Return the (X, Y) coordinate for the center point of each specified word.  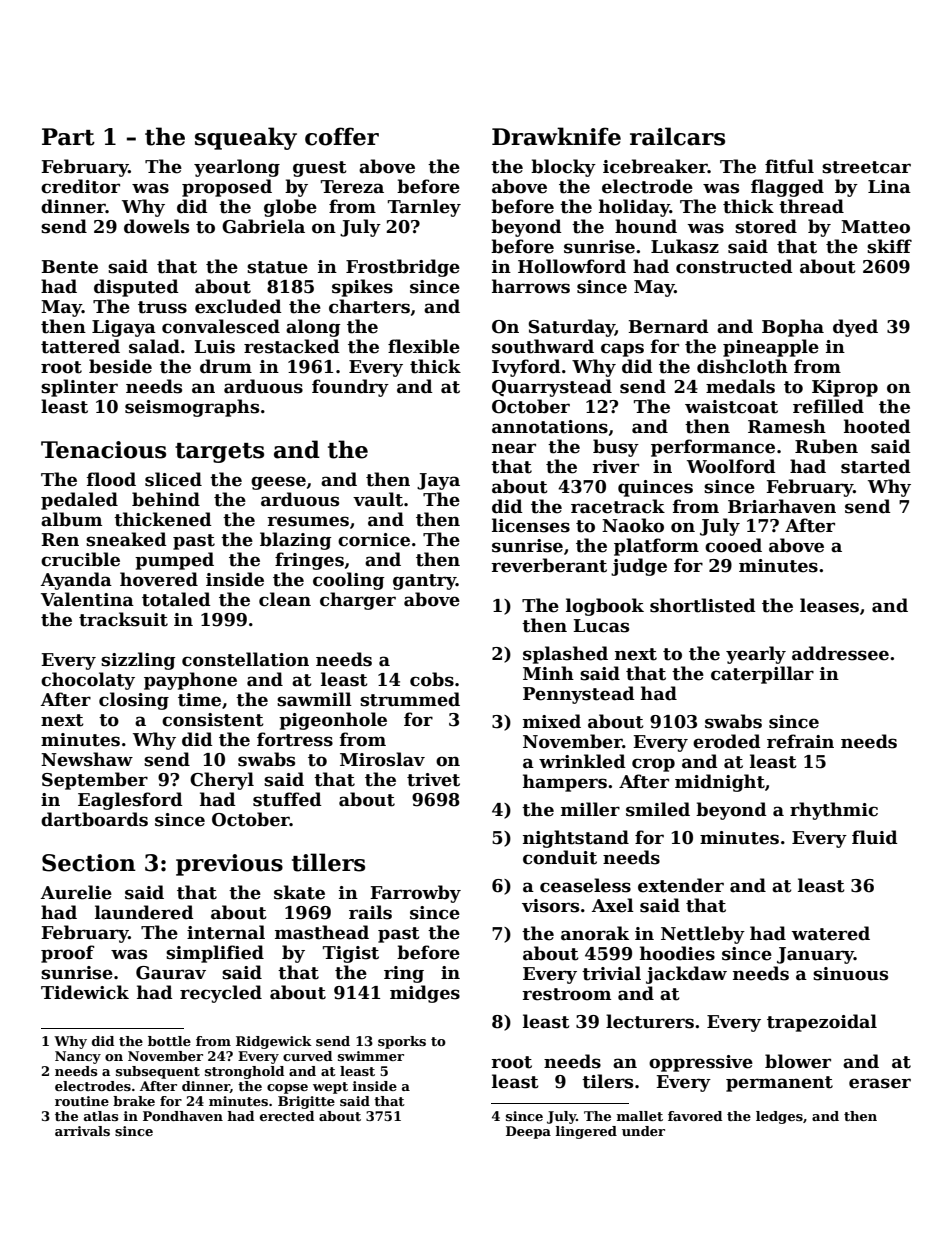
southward (543, 346)
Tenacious (103, 450)
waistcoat (731, 407)
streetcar (866, 167)
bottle (169, 1041)
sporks (402, 1042)
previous (229, 865)
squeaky (246, 138)
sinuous (850, 974)
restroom (566, 994)
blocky (563, 168)
